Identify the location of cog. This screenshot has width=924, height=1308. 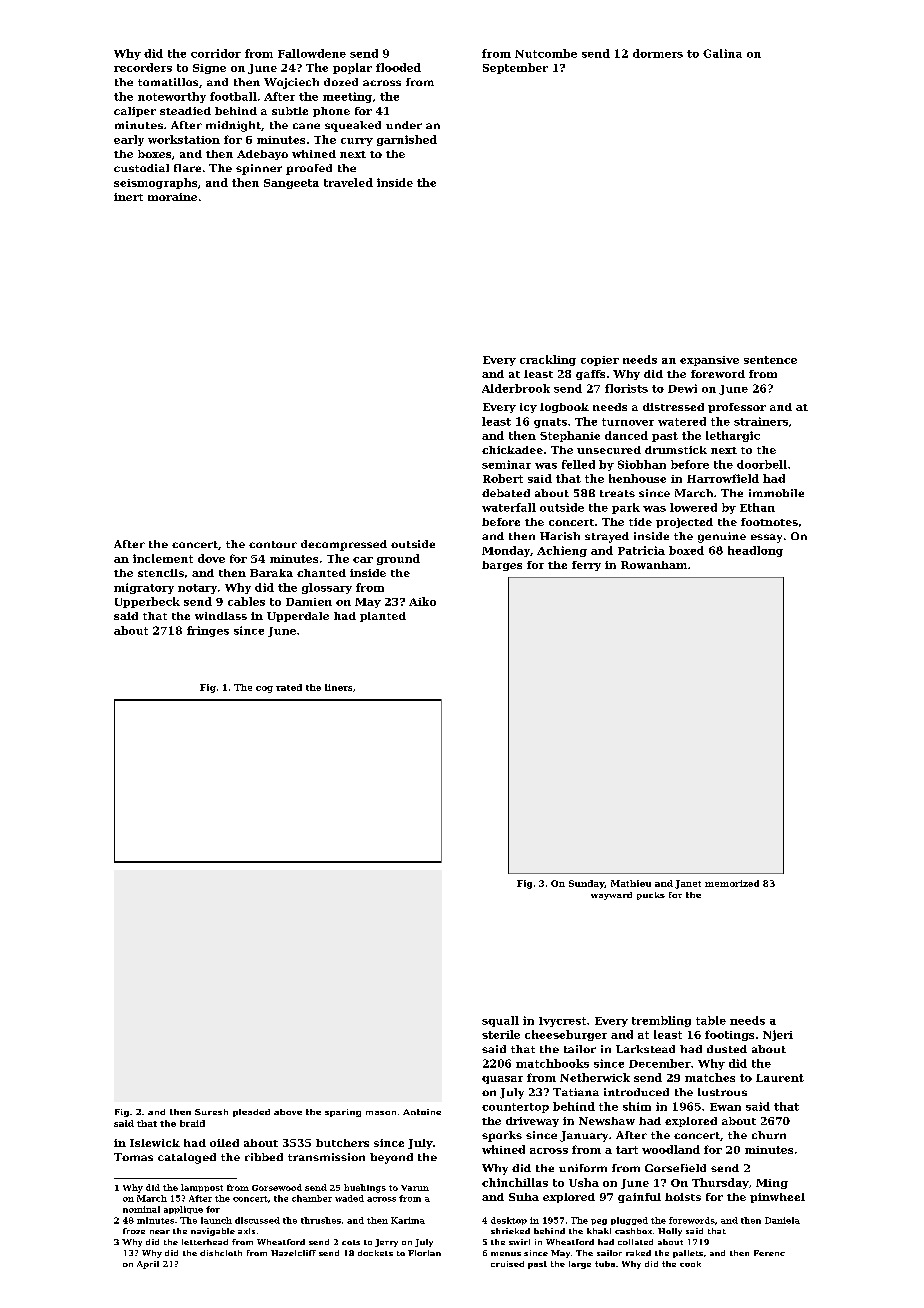
(264, 689).
